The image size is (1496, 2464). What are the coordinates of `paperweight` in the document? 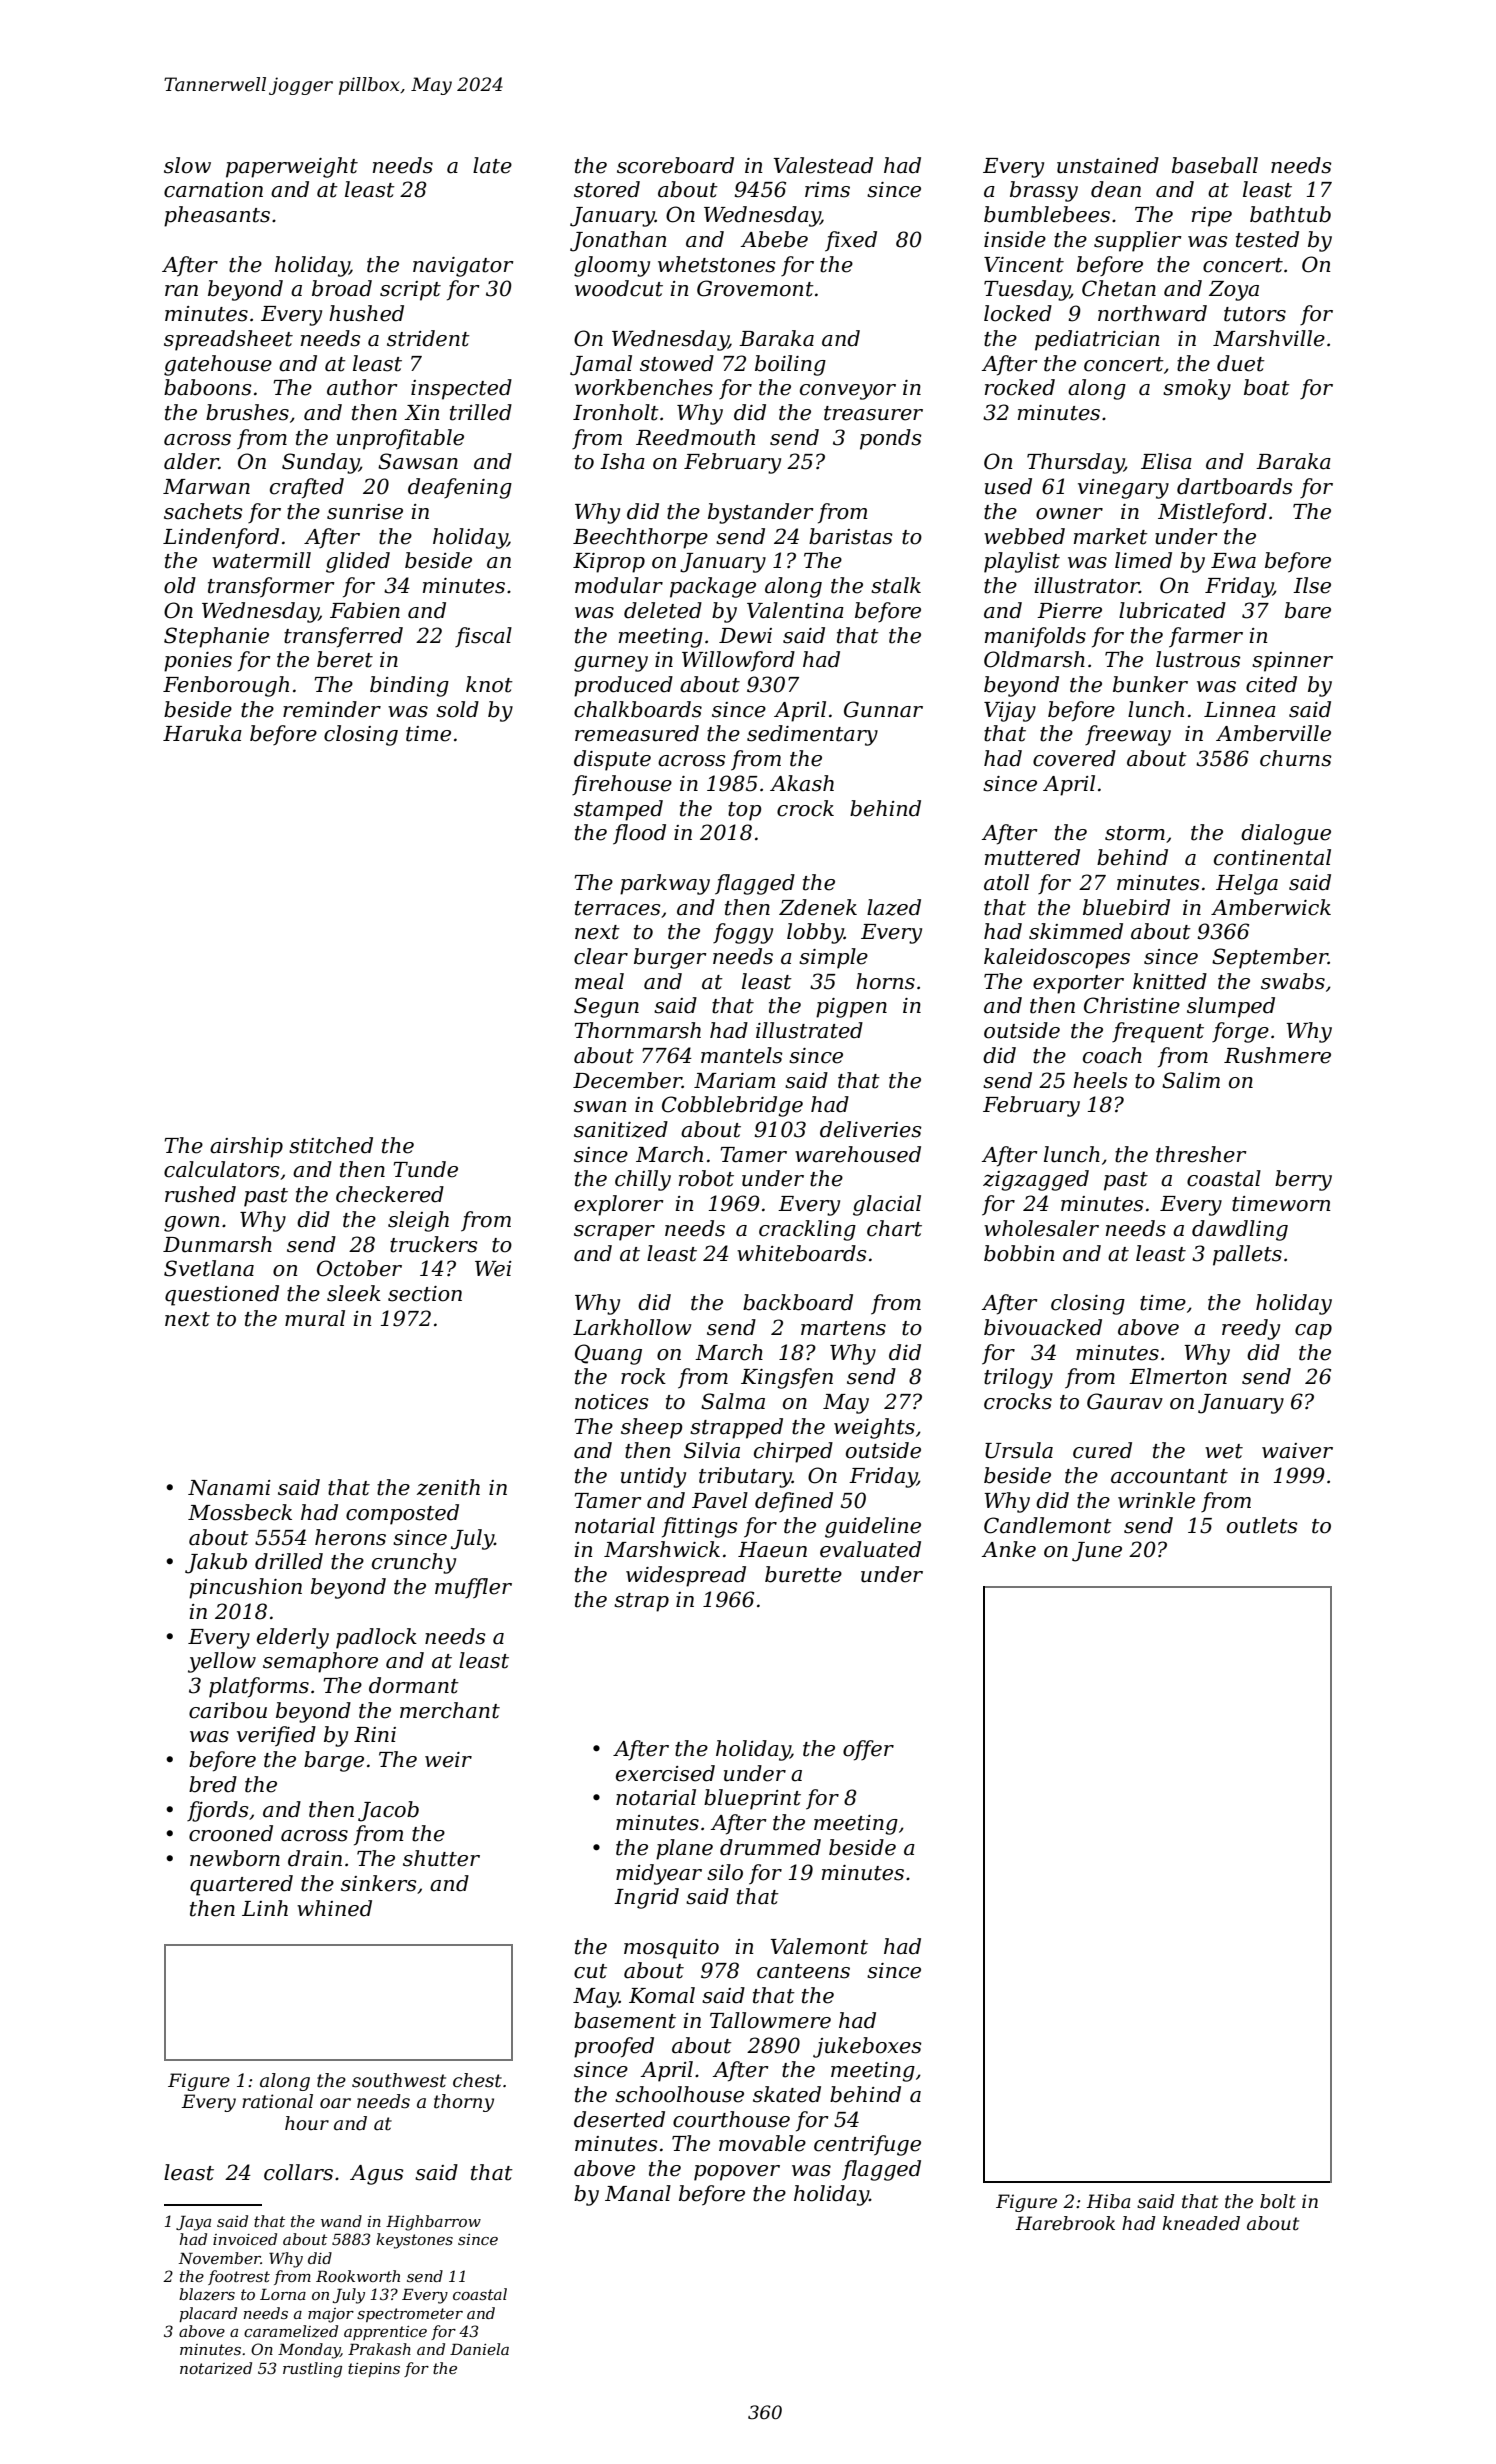 It's located at (292, 167).
